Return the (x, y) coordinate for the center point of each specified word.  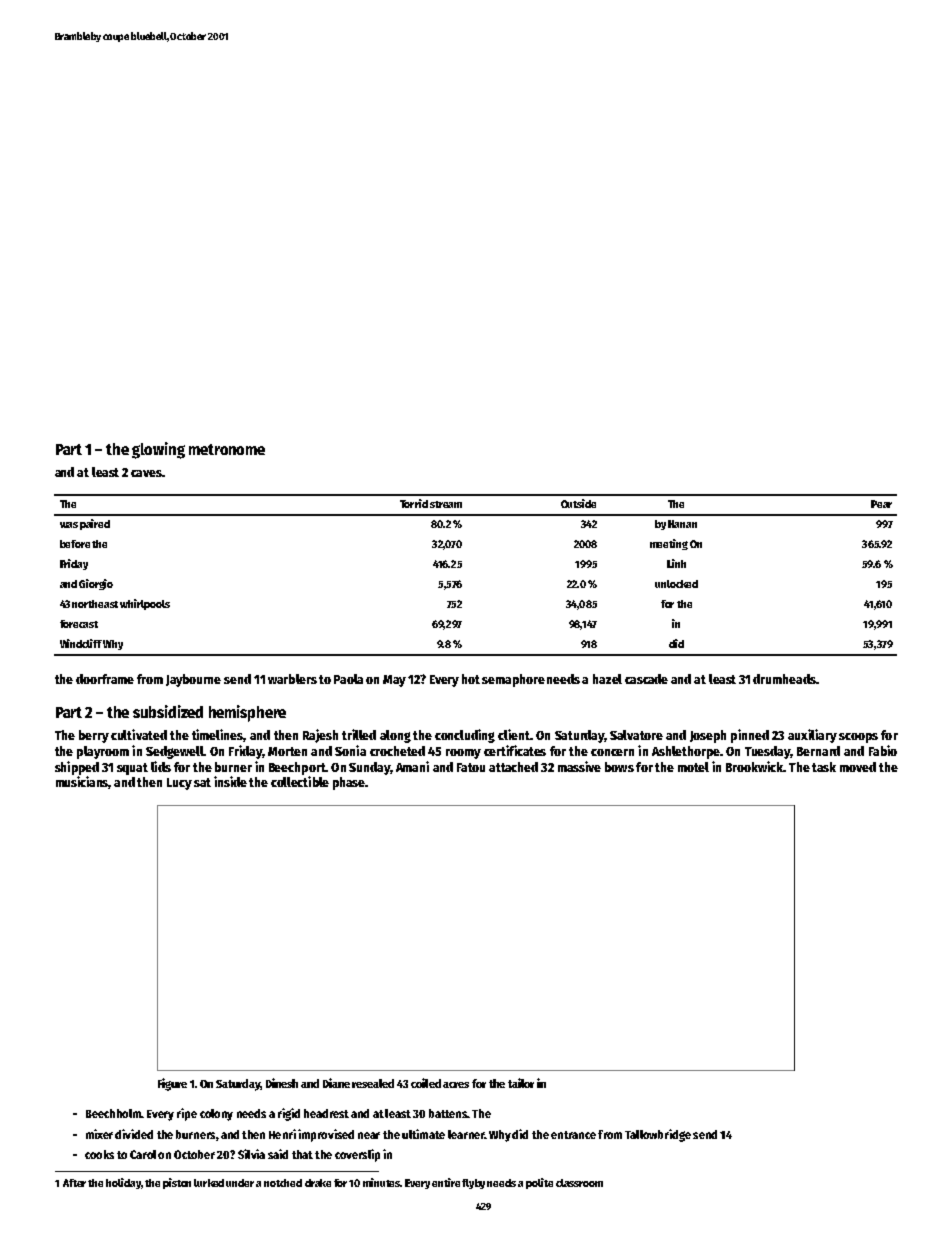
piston (177, 1183)
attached (513, 767)
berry (94, 736)
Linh (676, 563)
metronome (227, 449)
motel (693, 767)
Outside (578, 503)
